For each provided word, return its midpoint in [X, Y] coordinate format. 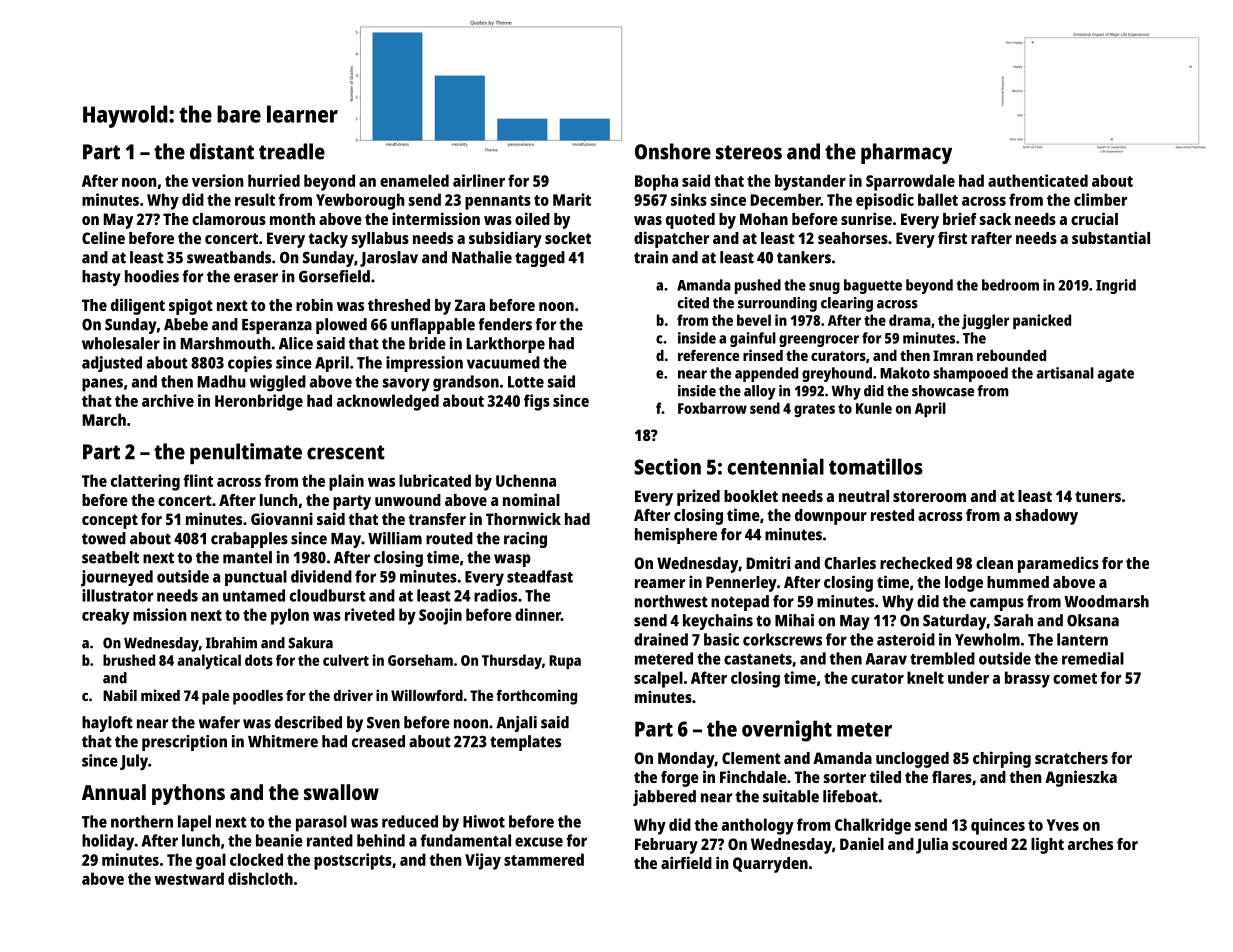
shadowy [1046, 517]
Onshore [673, 151]
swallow [341, 792]
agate [1115, 375]
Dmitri [768, 562]
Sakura [310, 643]
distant [222, 151]
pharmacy [906, 153]
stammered [544, 859]
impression [424, 364]
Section [667, 466]
